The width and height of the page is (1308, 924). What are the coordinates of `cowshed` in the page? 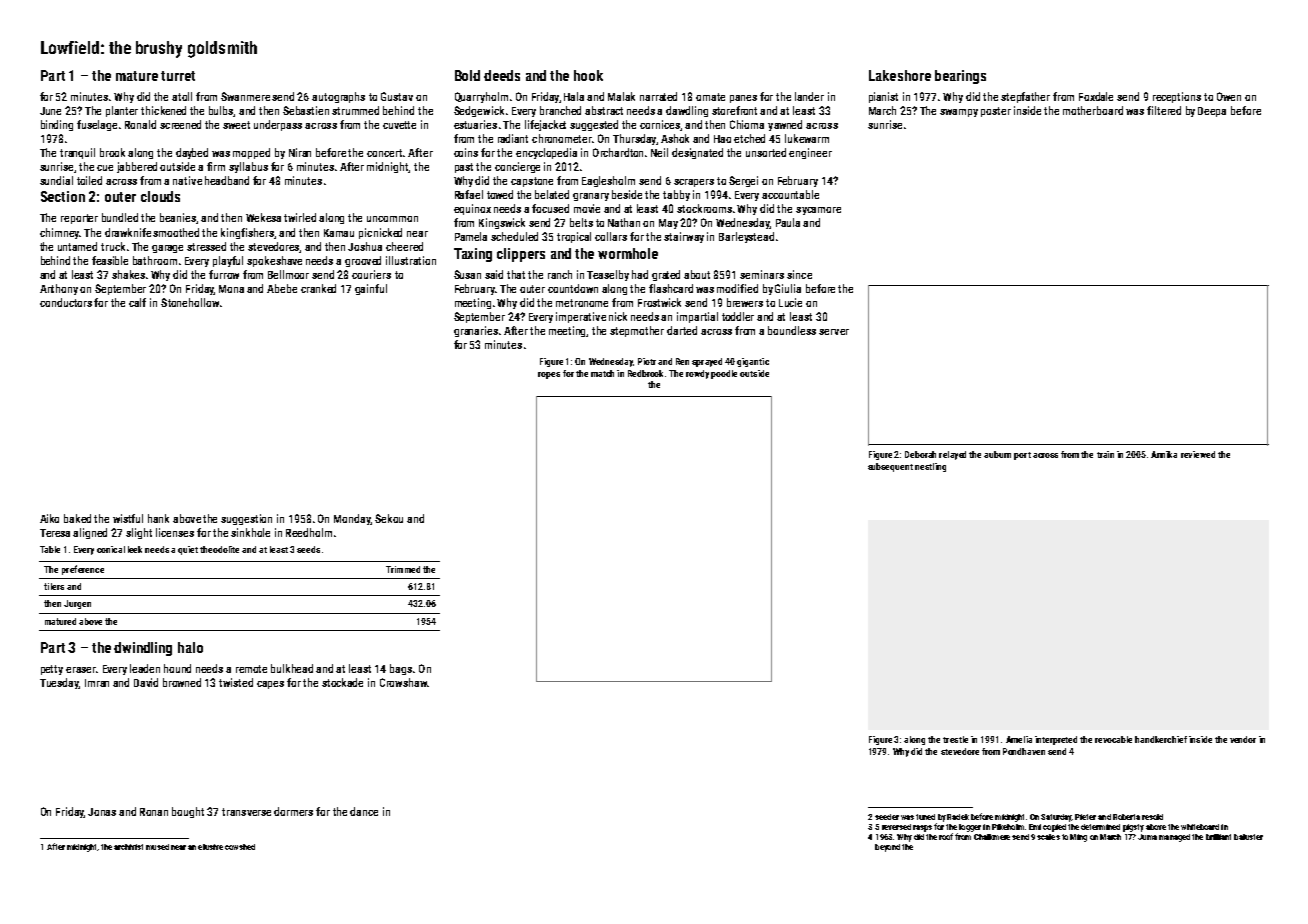 It's located at (240, 847).
